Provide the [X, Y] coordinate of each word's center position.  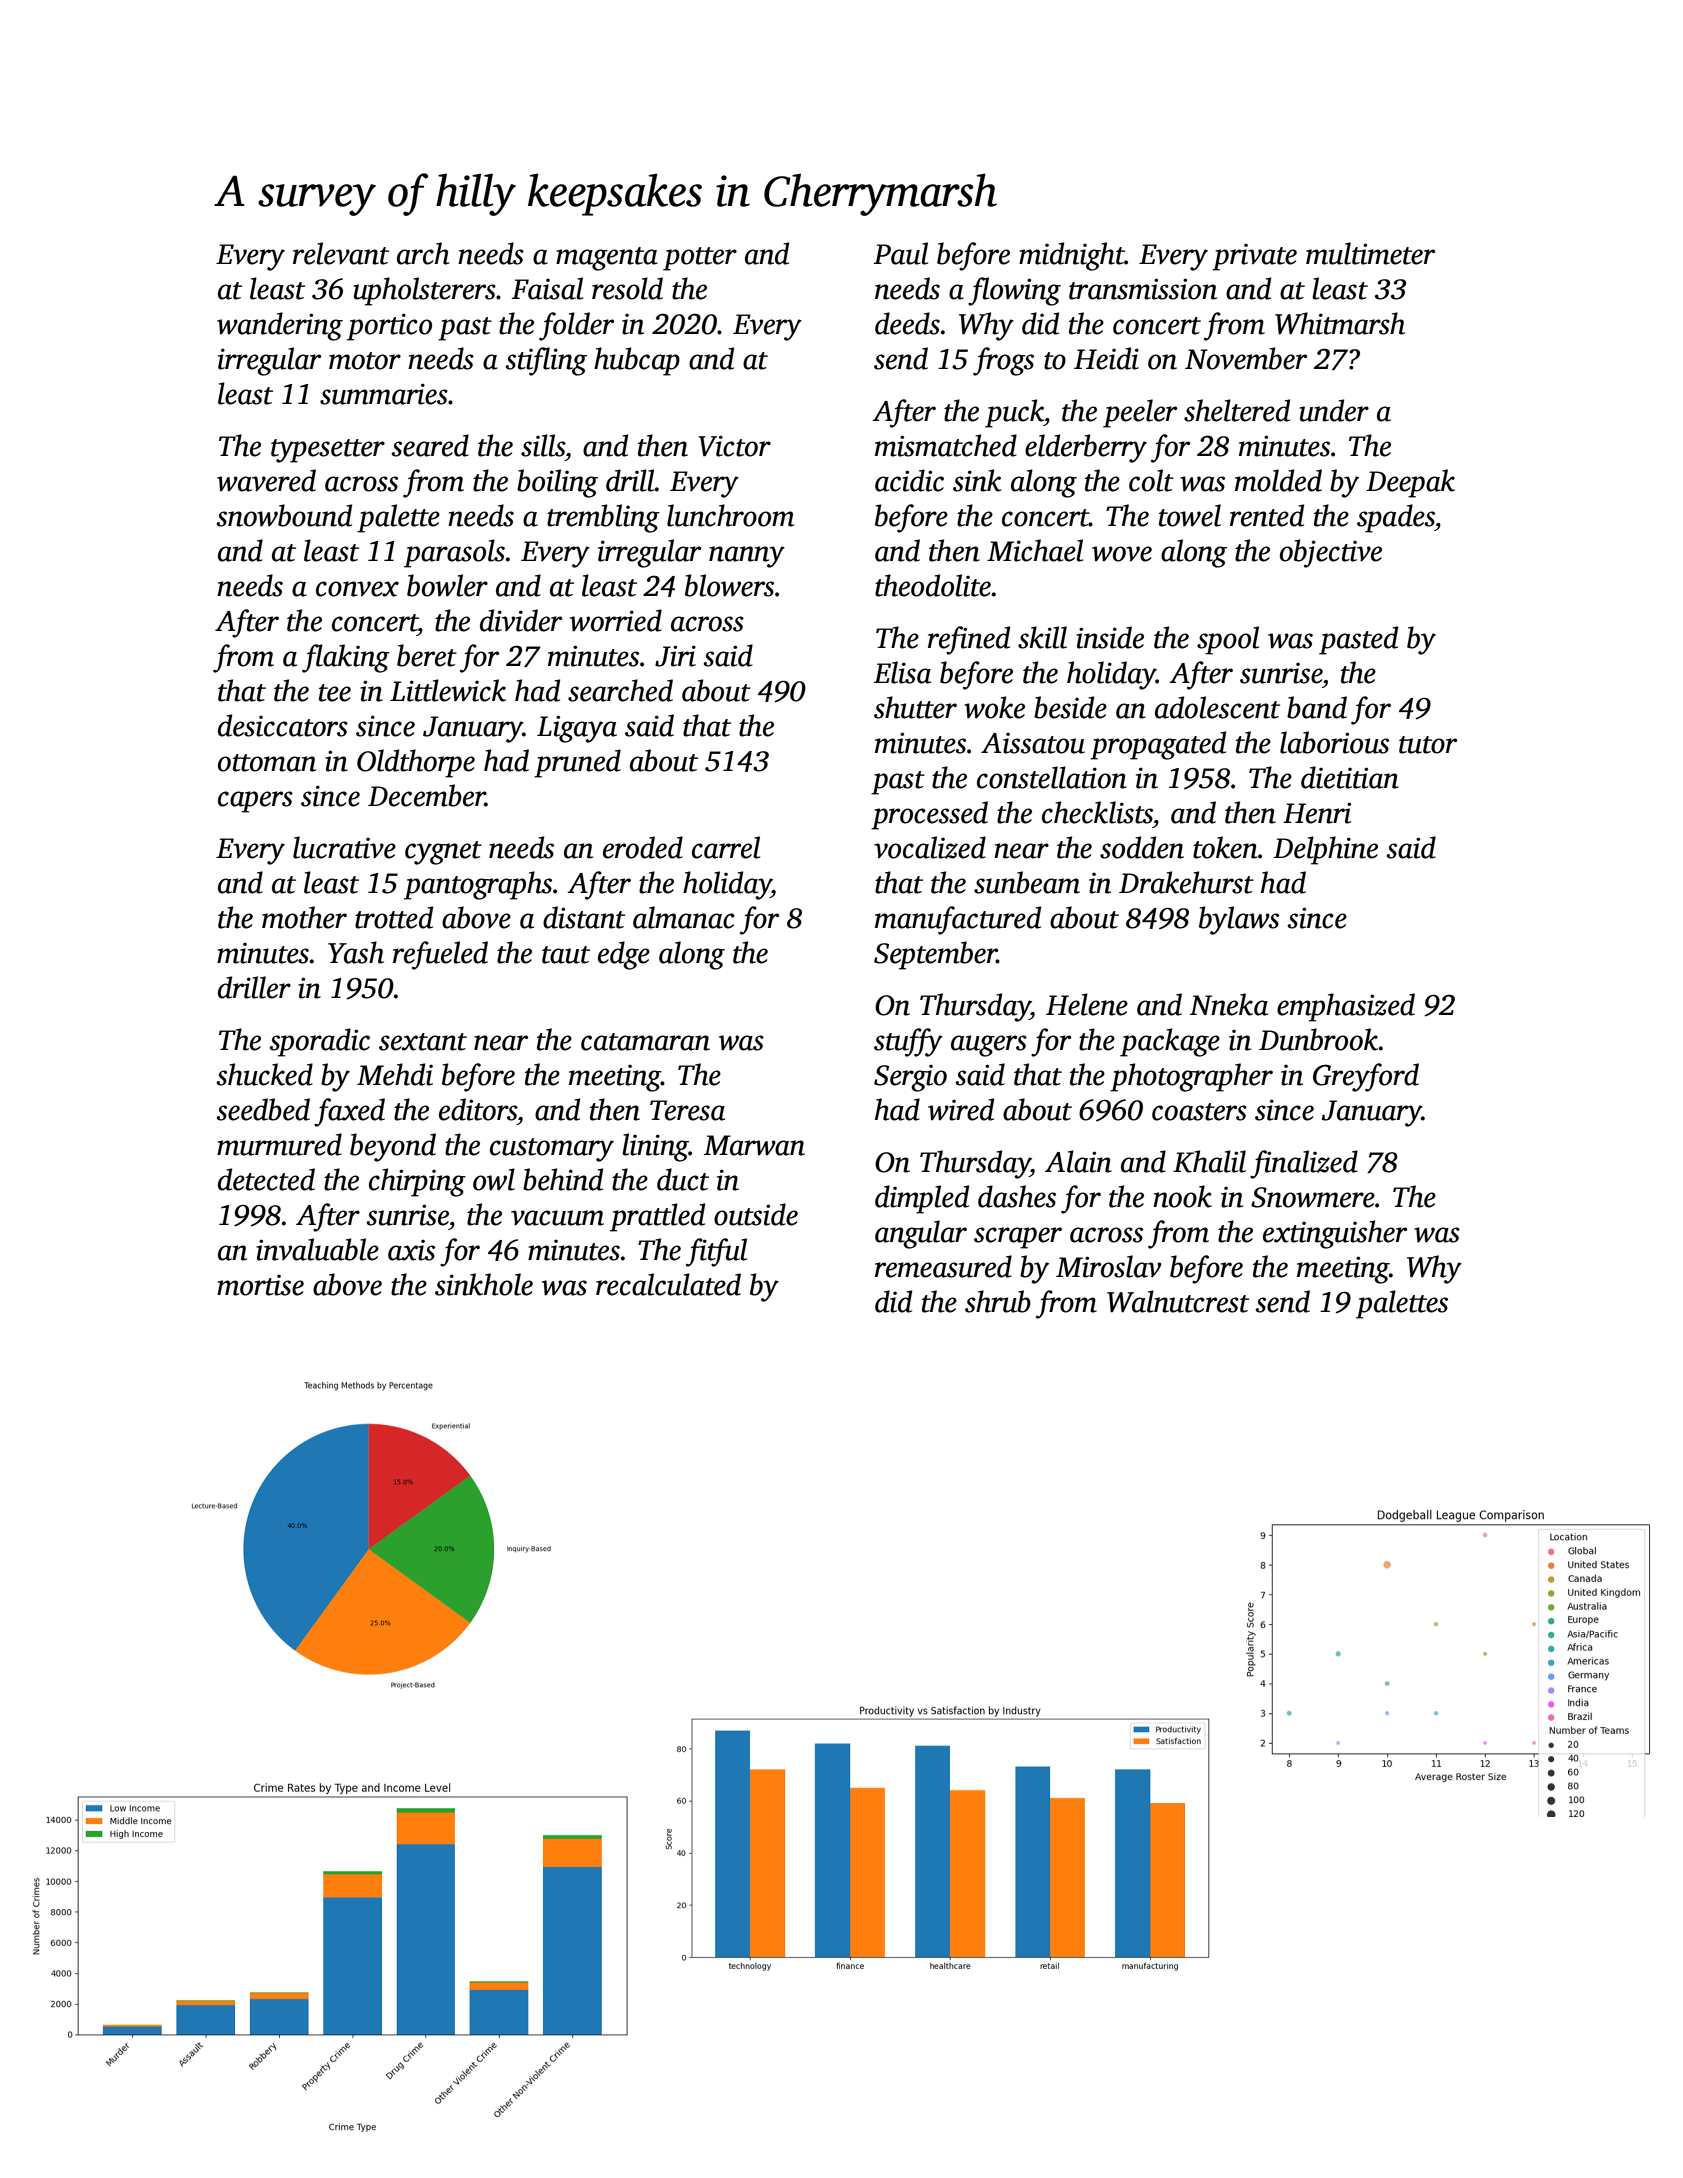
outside [756, 1214]
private [1254, 257]
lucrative [344, 847]
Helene [1087, 1004]
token [1225, 847]
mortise [260, 1285]
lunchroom [730, 515]
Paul [900, 253]
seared [430, 445]
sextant [423, 1042]
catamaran [645, 1042]
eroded [643, 847]
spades [1396, 518]
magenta [607, 259]
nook [1182, 1196]
